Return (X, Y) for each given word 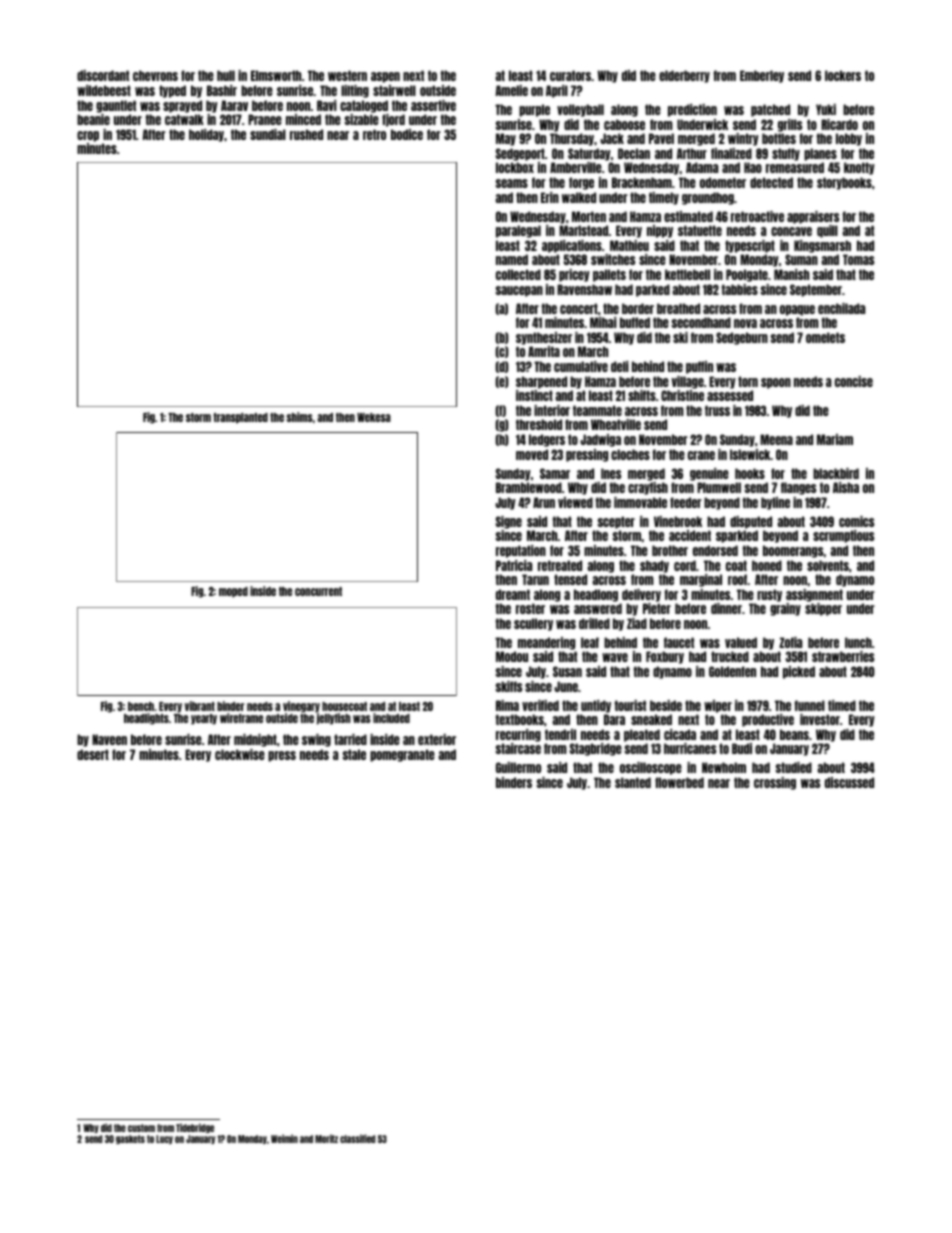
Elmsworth (276, 75)
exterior (437, 739)
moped (233, 592)
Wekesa (374, 417)
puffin (699, 367)
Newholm (724, 767)
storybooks (844, 183)
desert (93, 754)
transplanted (240, 418)
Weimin (284, 1138)
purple (534, 110)
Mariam (835, 439)
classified (357, 1138)
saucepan (519, 291)
